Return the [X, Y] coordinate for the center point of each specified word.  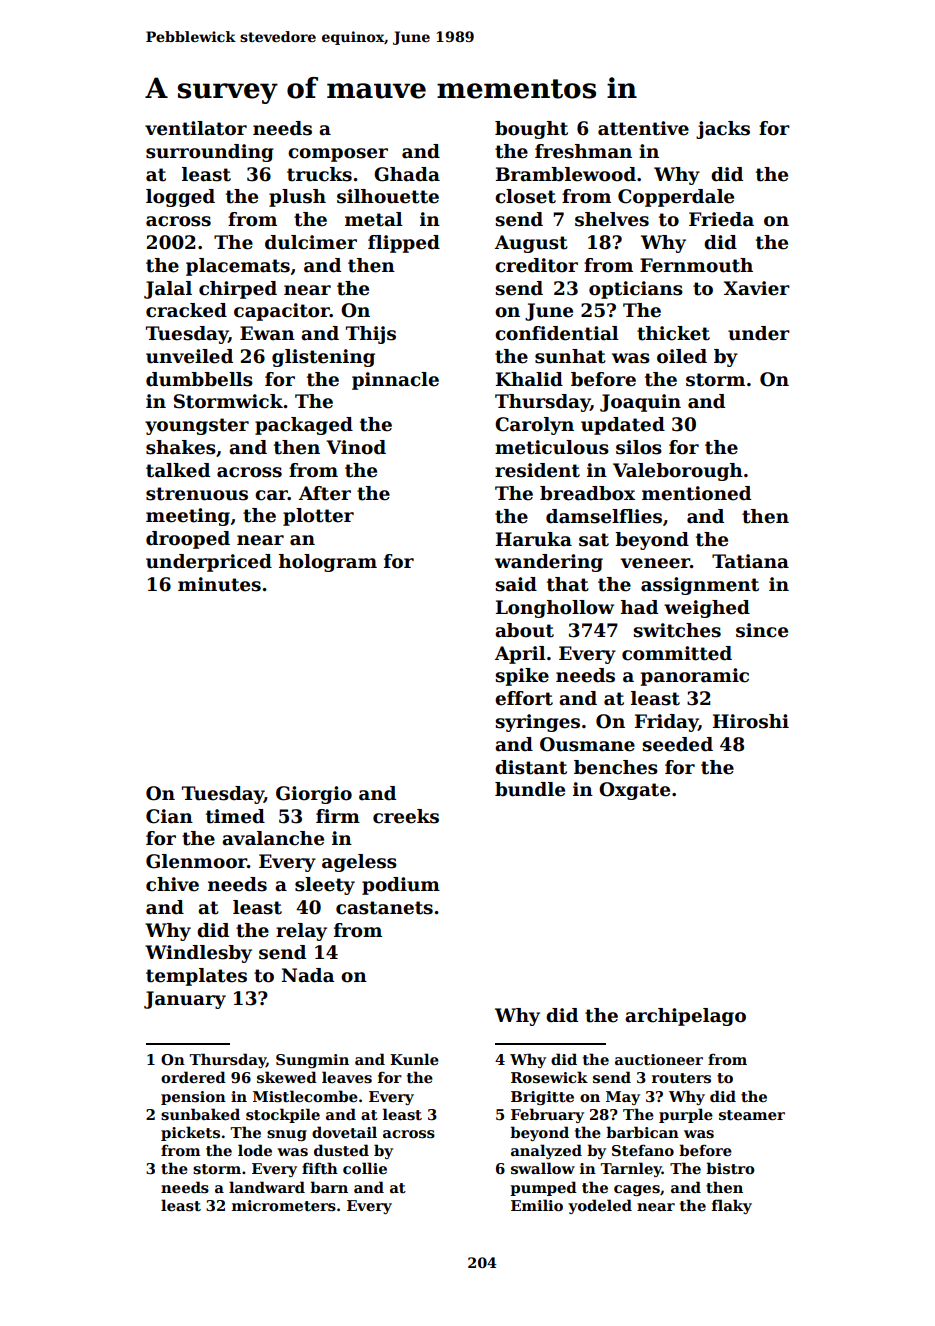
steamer [752, 1115]
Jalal [168, 290]
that [568, 584]
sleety [325, 886]
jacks [723, 130]
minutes [219, 584]
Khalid [529, 379]
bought [531, 130]
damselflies [604, 516]
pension [193, 1098]
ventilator [196, 128]
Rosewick [549, 1077]
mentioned [696, 493]
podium [401, 886]
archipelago [685, 1017]
